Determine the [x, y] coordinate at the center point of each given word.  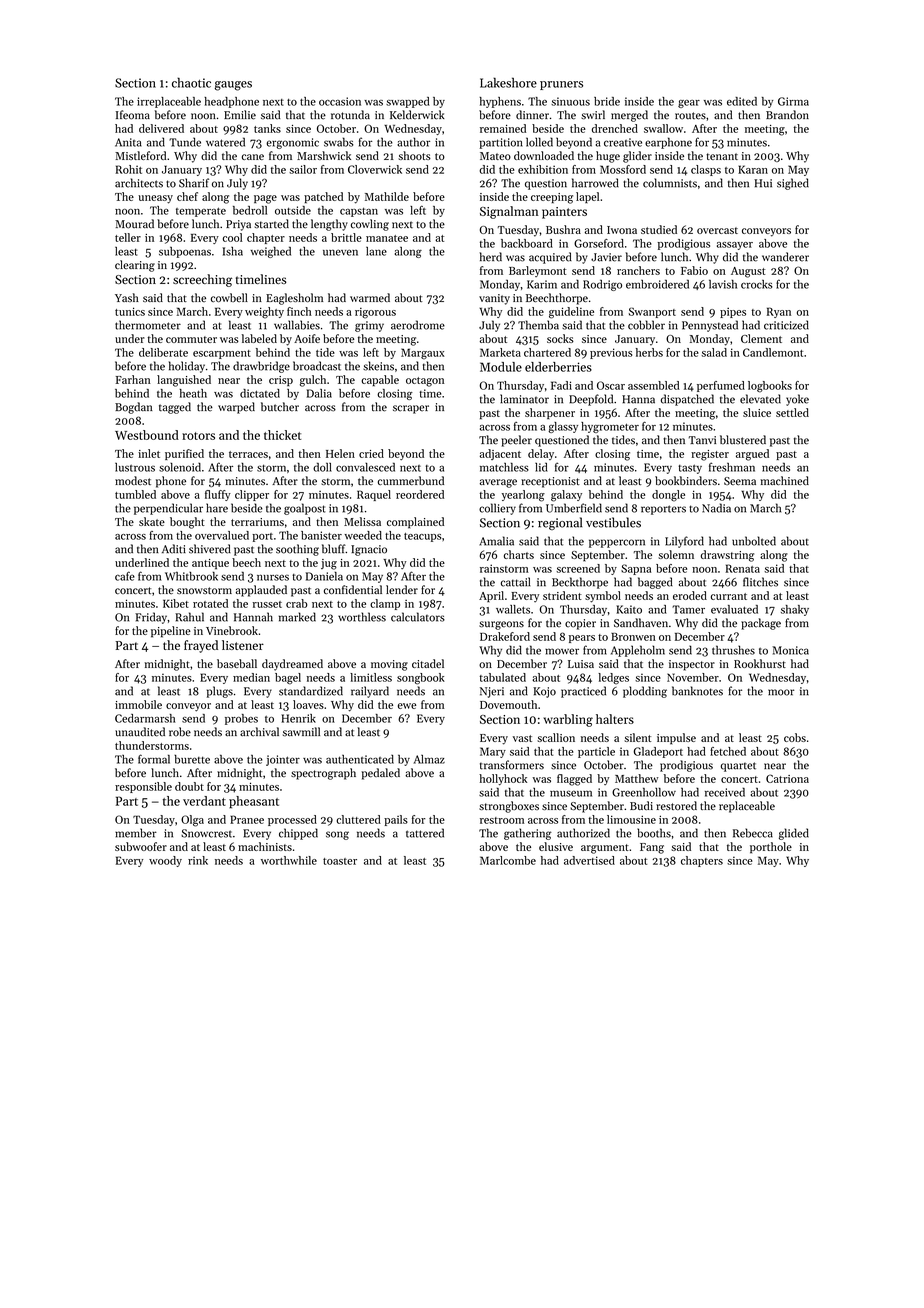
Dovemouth [508, 704]
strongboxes [509, 807]
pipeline [171, 632]
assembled [654, 385]
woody [165, 861]
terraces [248, 454]
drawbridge [261, 367]
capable [380, 380]
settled [792, 412]
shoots [414, 155]
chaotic [191, 82]
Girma [793, 101]
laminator [524, 399]
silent [637, 737]
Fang [652, 848]
